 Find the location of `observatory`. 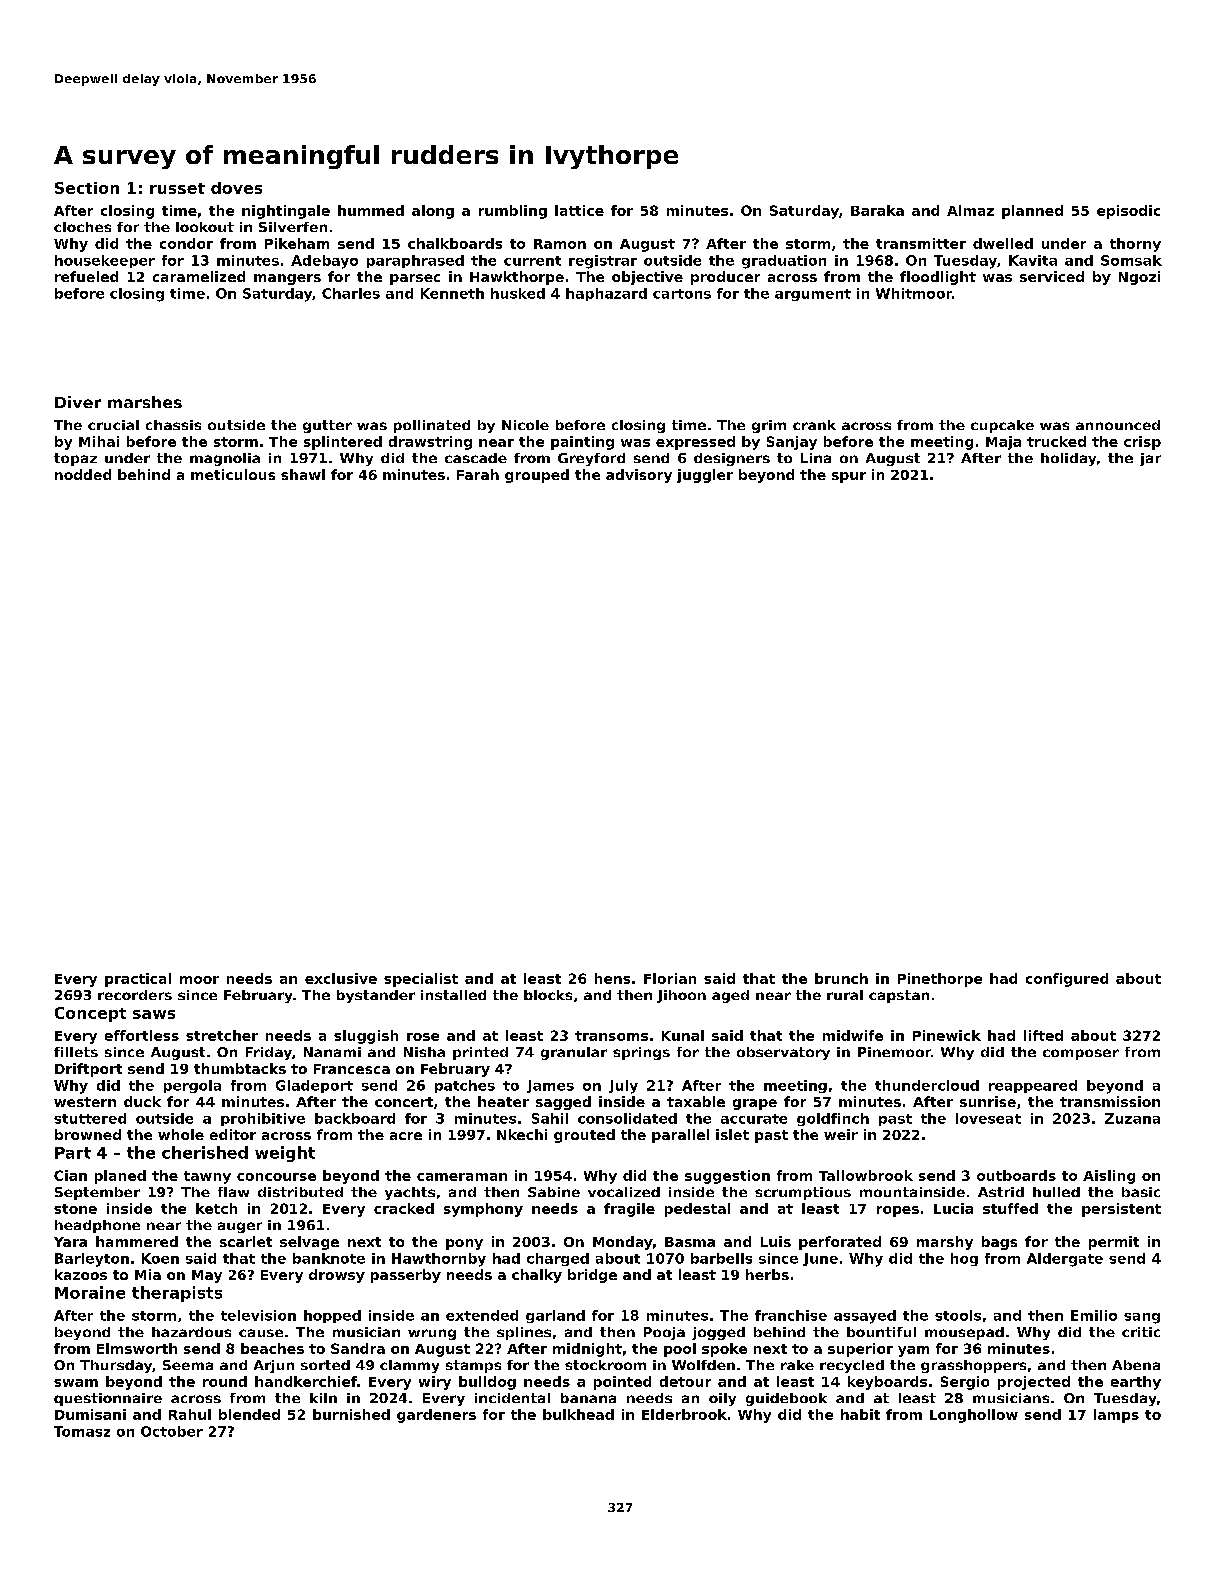

observatory is located at coordinates (783, 1053).
